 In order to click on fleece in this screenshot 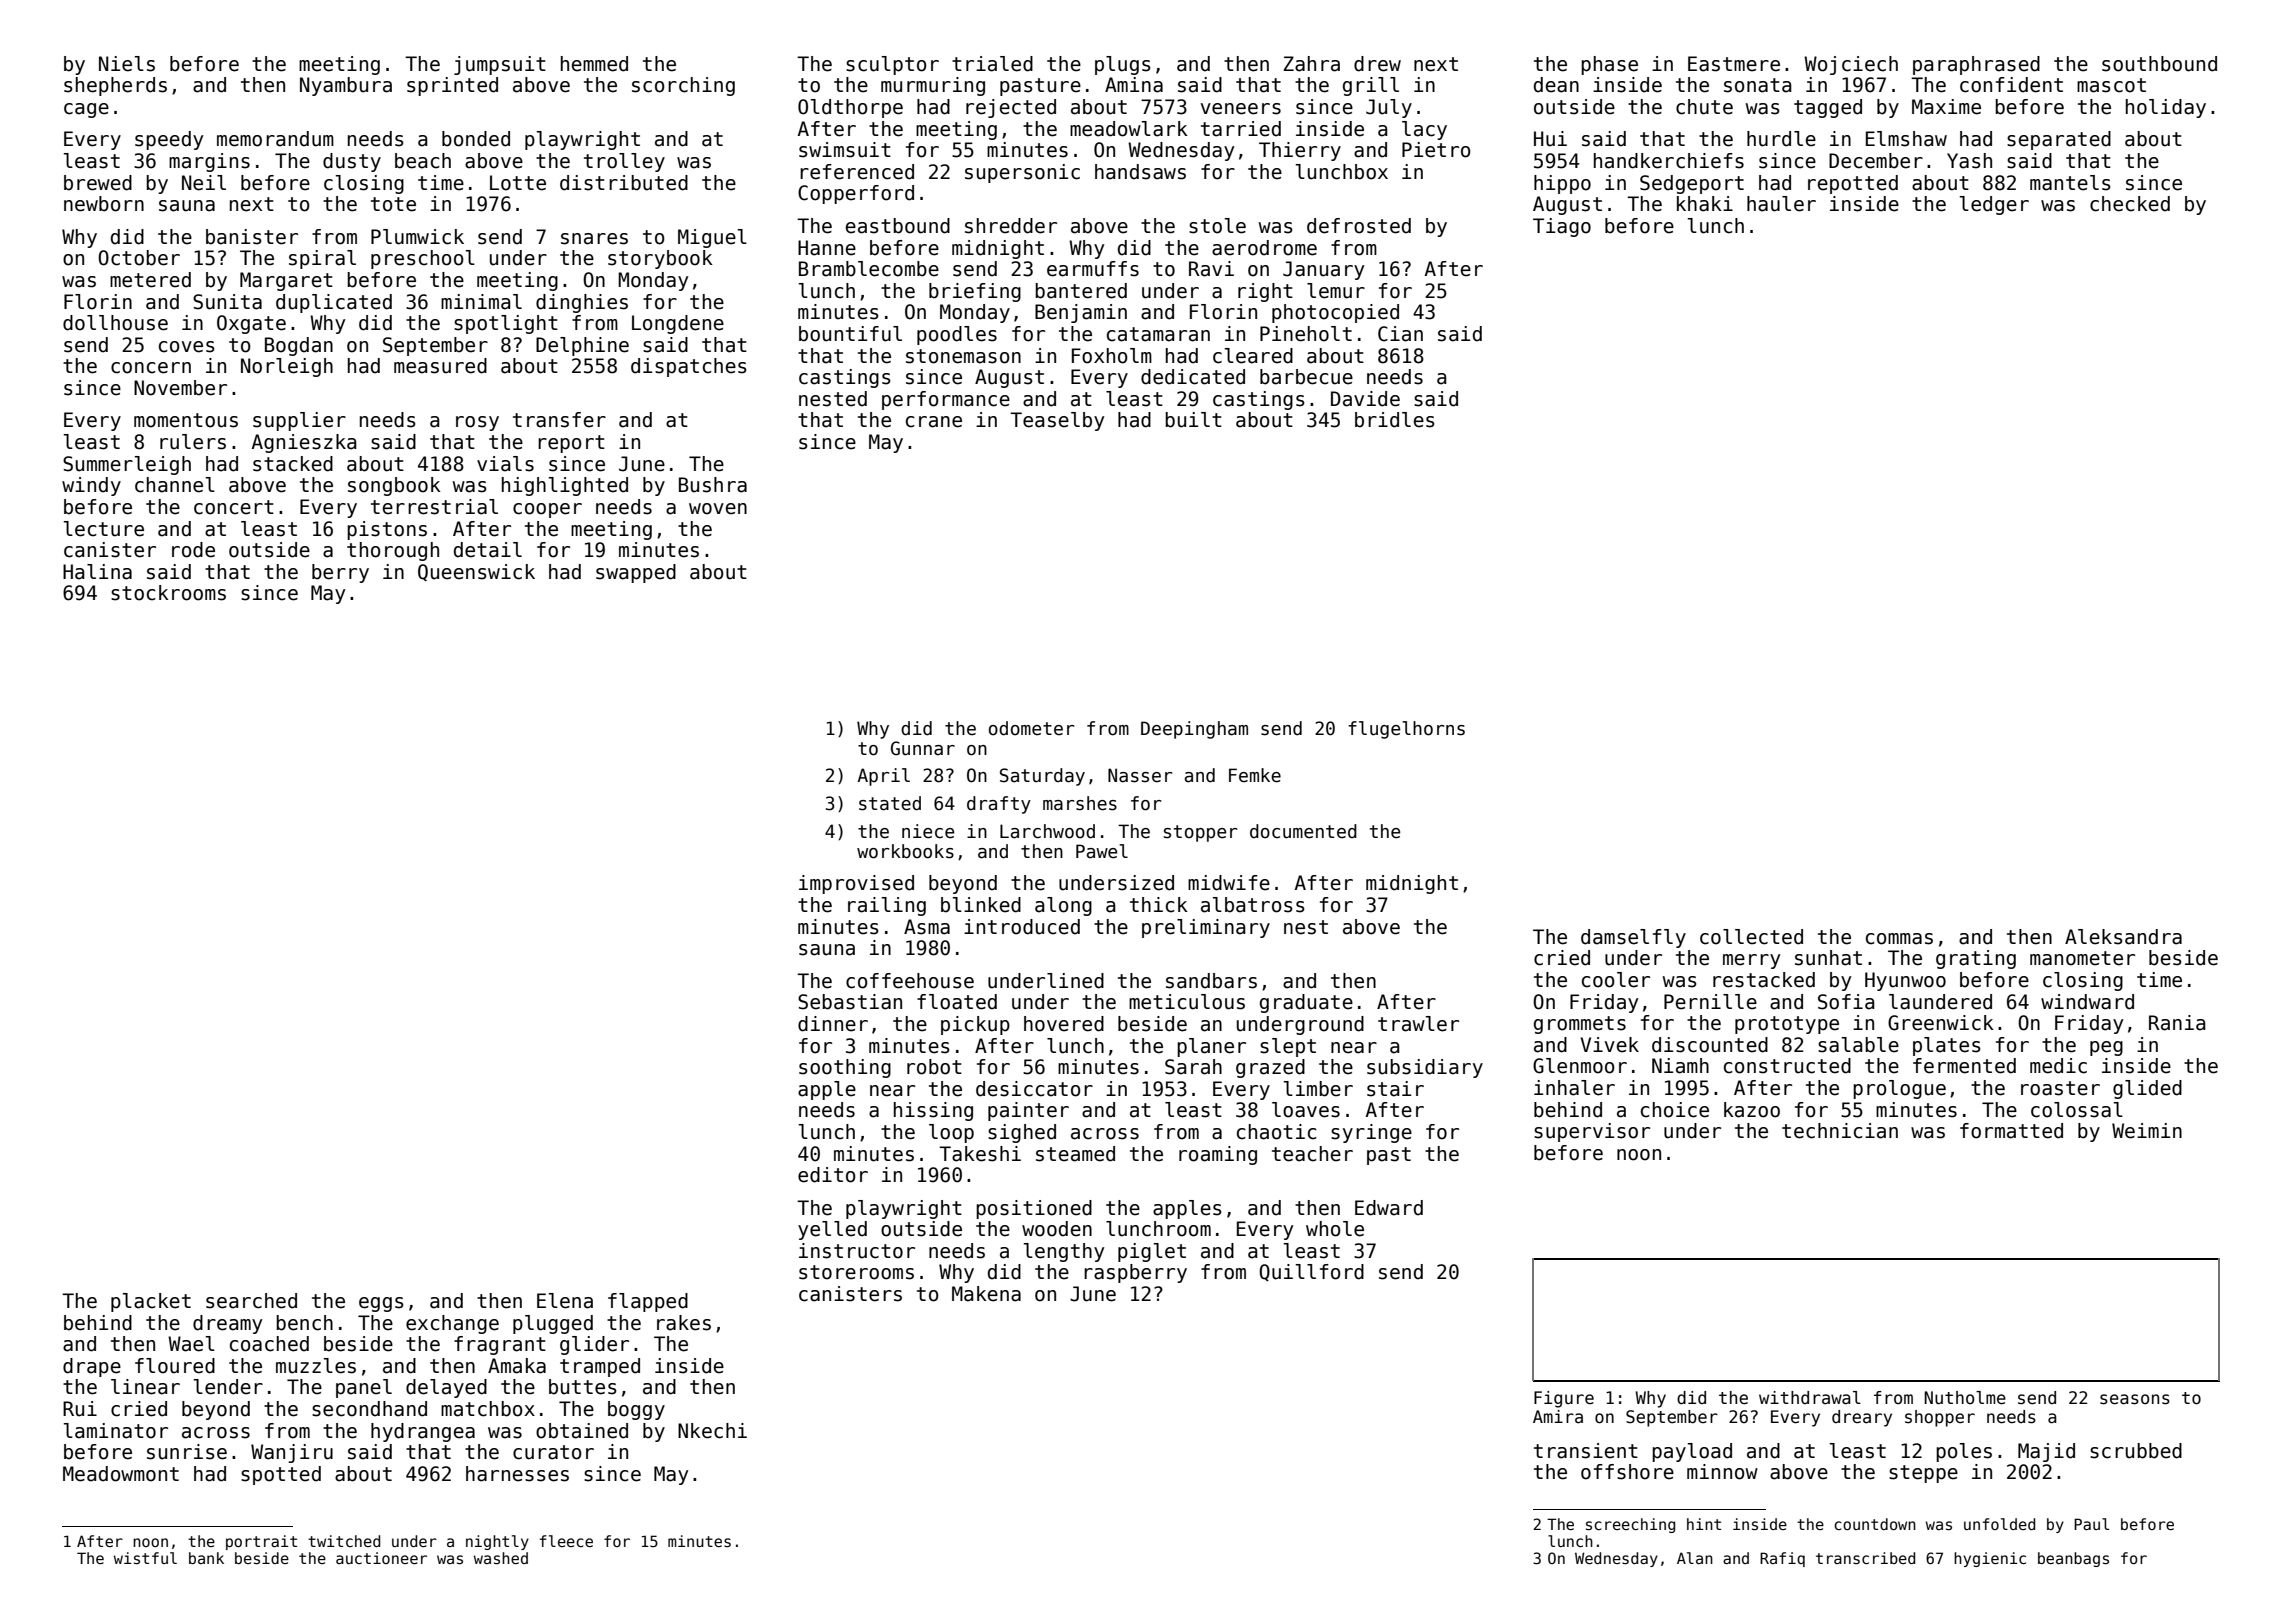, I will do `click(566, 1541)`.
